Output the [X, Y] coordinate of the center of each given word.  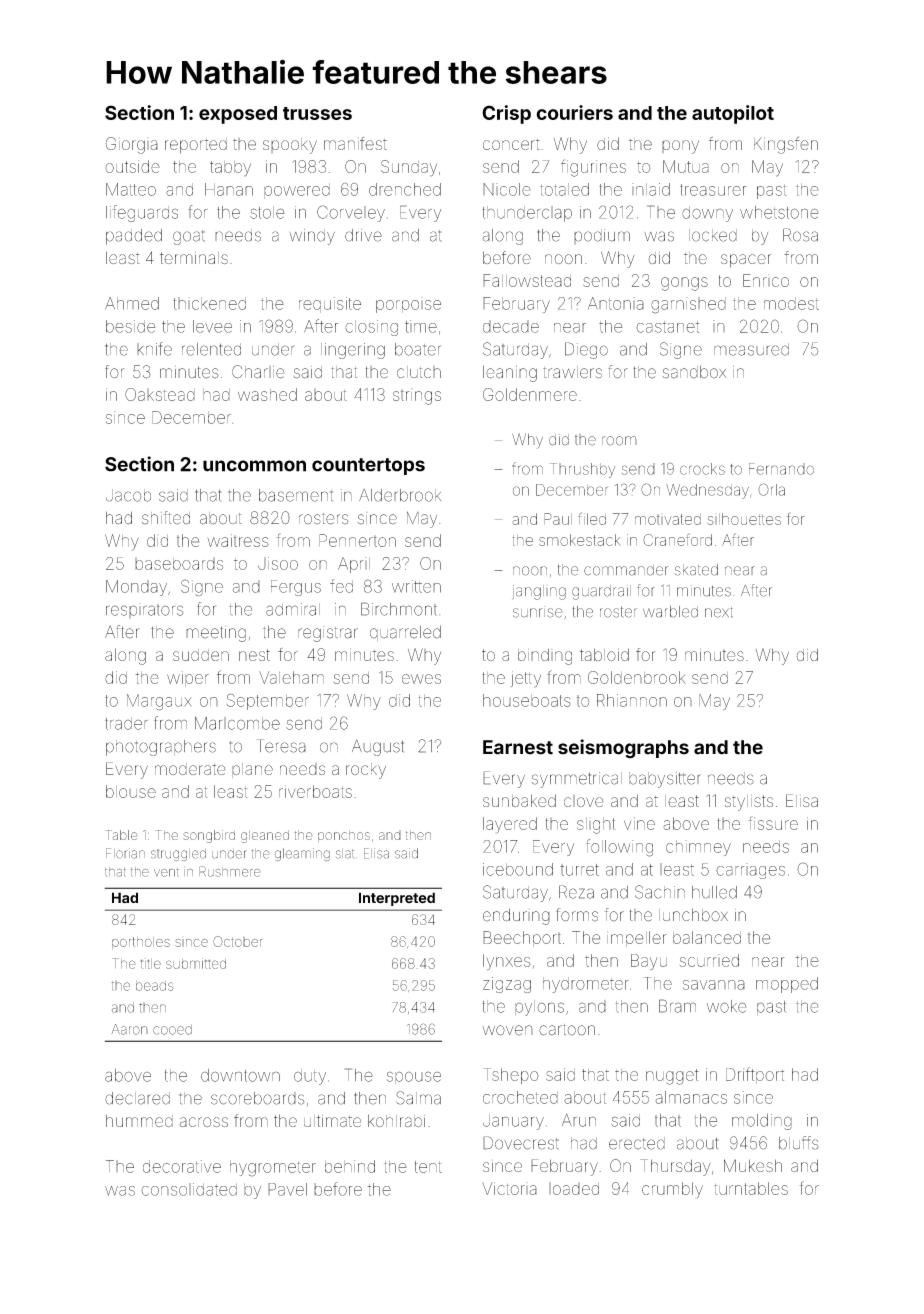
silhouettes [744, 519]
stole [267, 212]
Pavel [287, 1189]
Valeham [291, 677]
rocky [366, 771]
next [719, 612]
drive [363, 235]
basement [296, 495]
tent [428, 1167]
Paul [558, 519]
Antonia [616, 303]
